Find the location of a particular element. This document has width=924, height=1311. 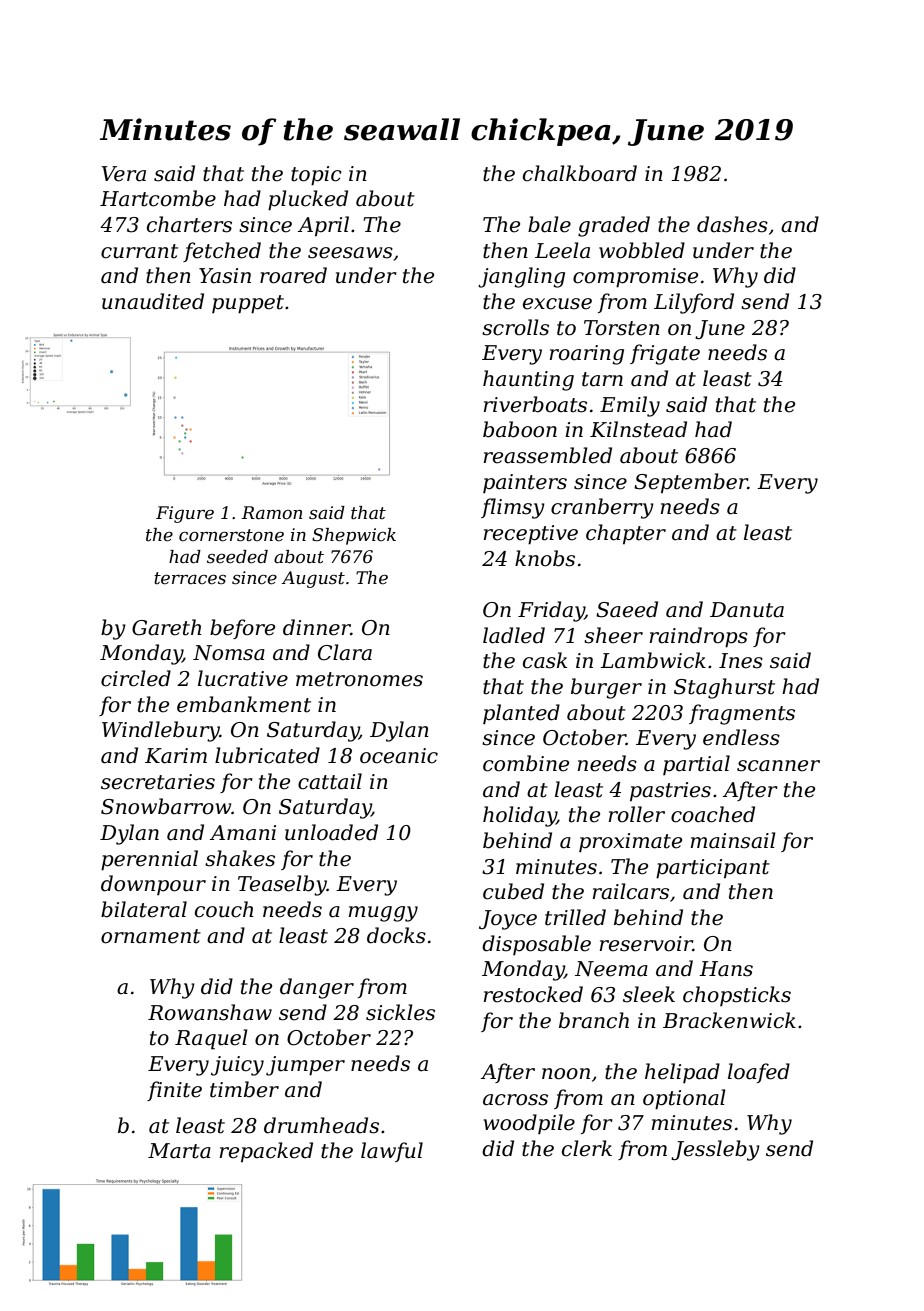

Hartcombe is located at coordinates (158, 198).
